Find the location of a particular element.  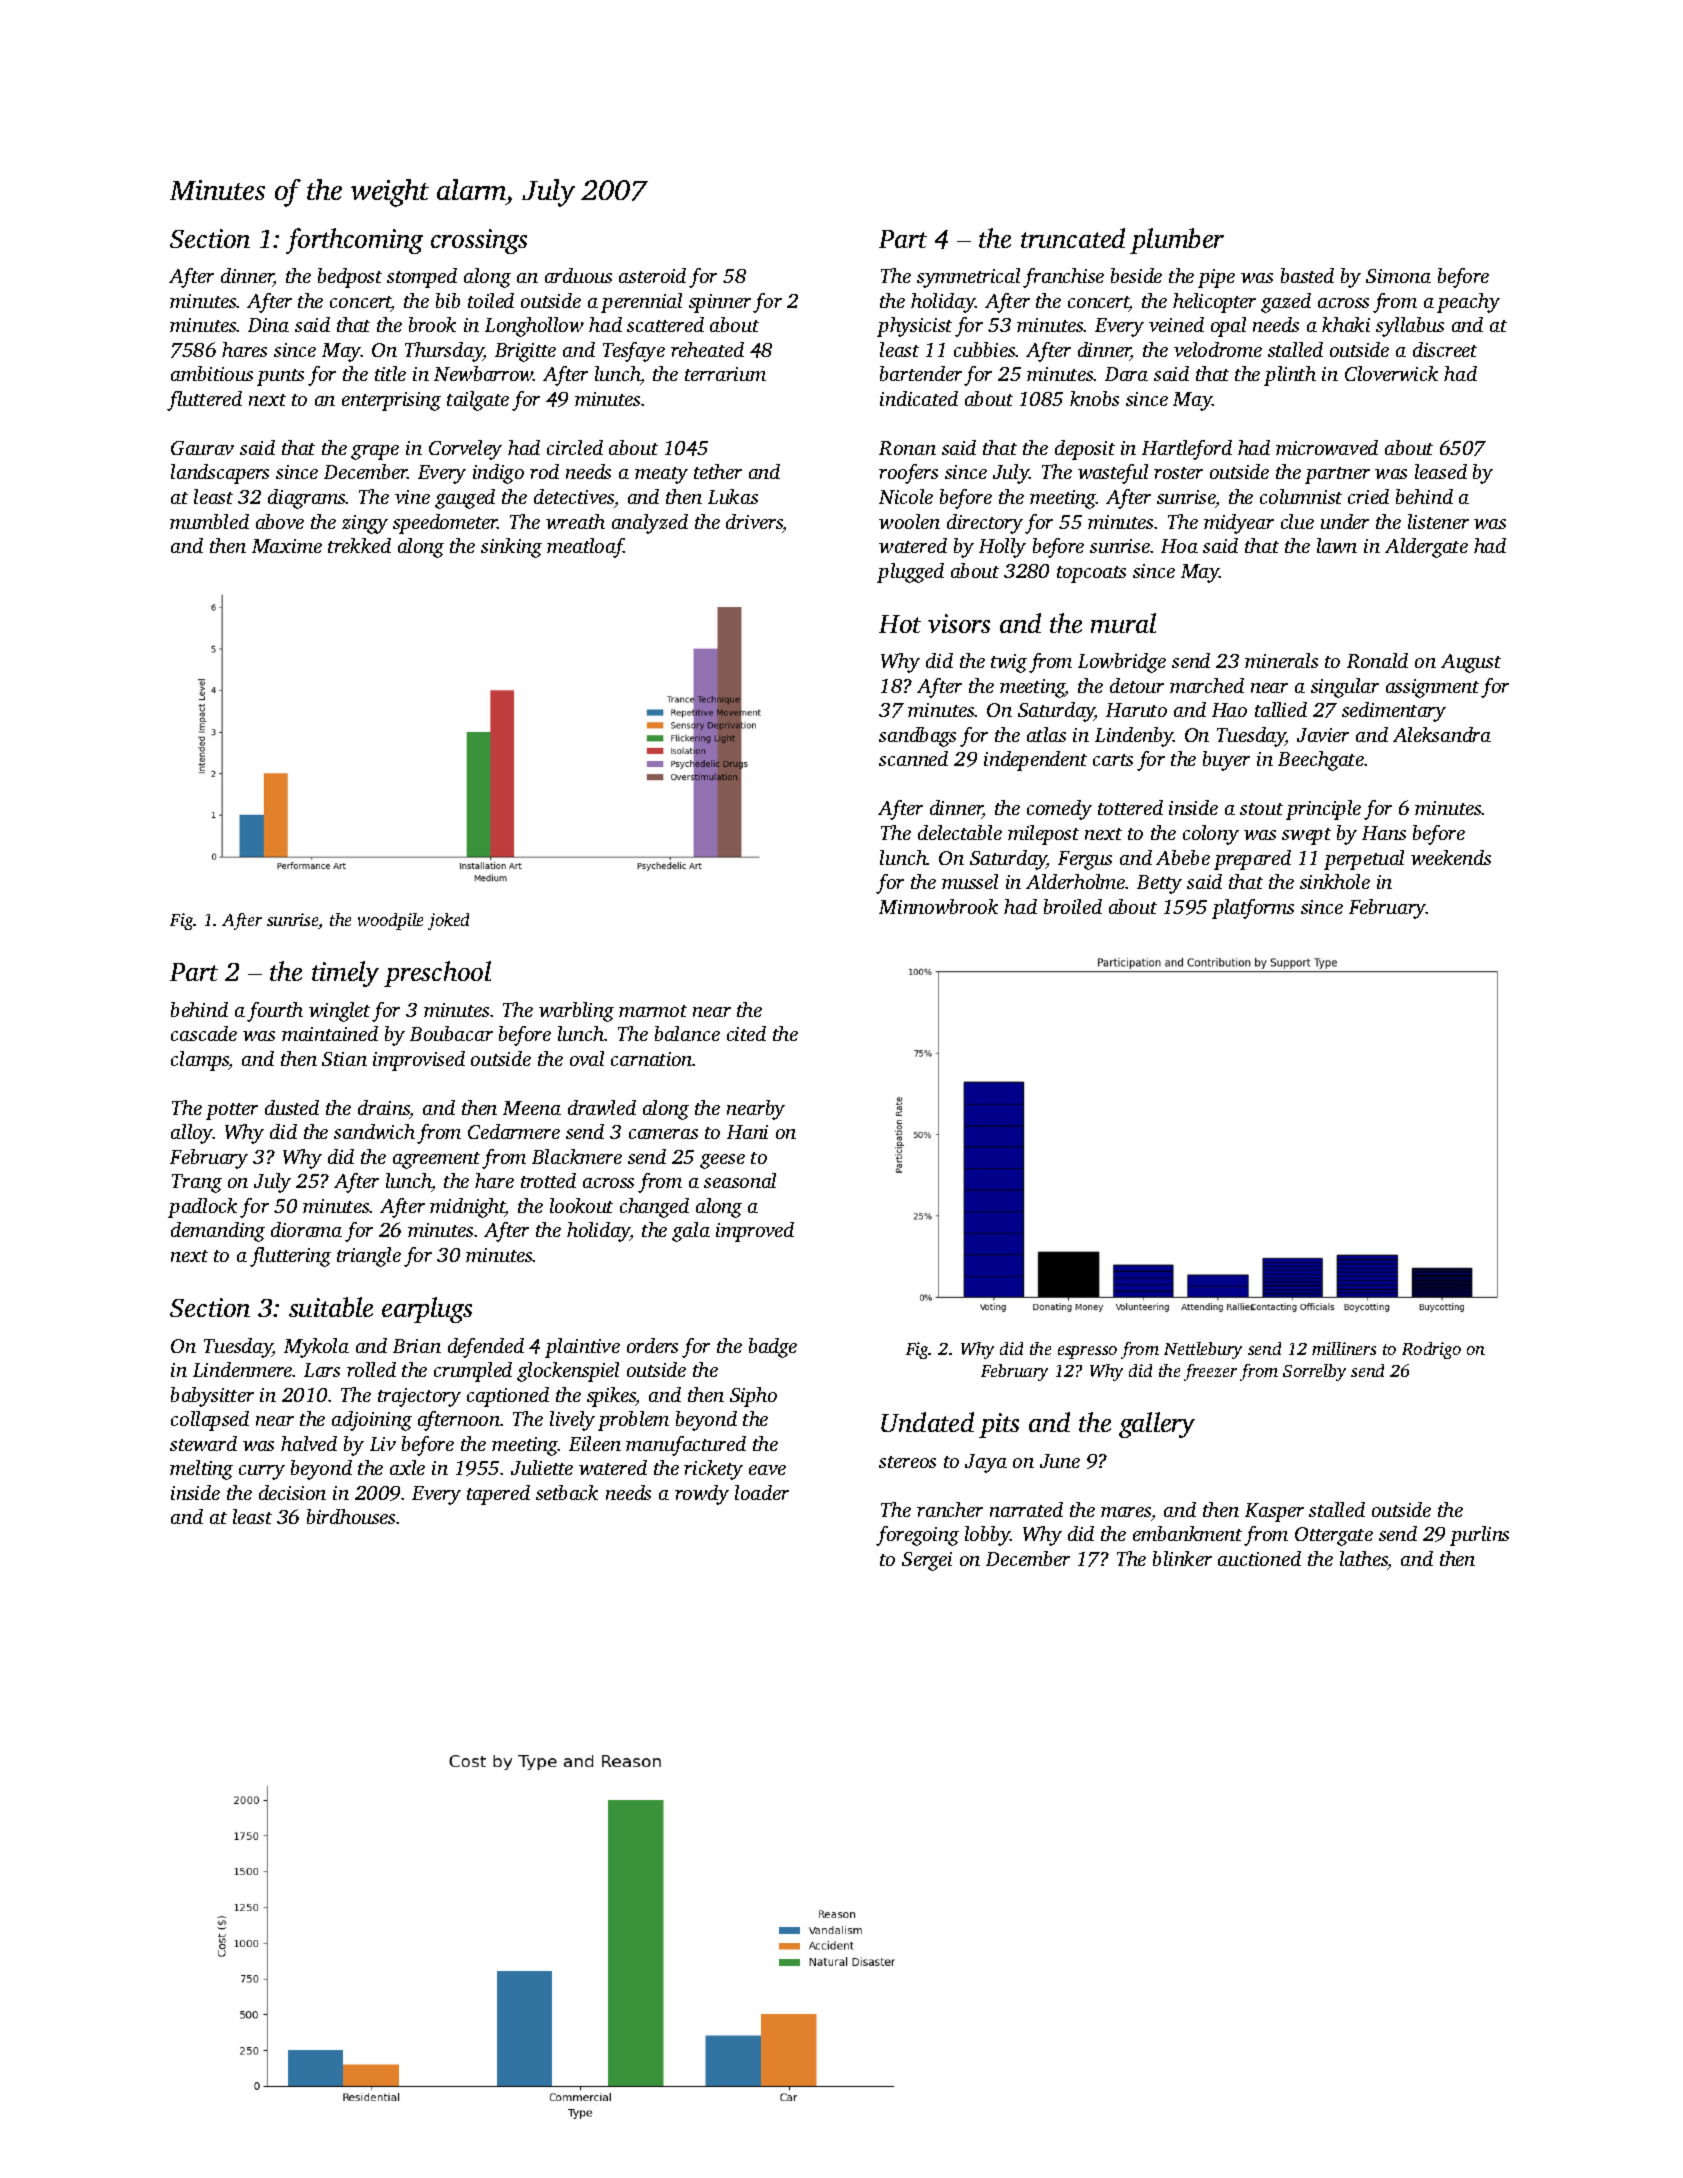

woolen is located at coordinates (909, 521).
